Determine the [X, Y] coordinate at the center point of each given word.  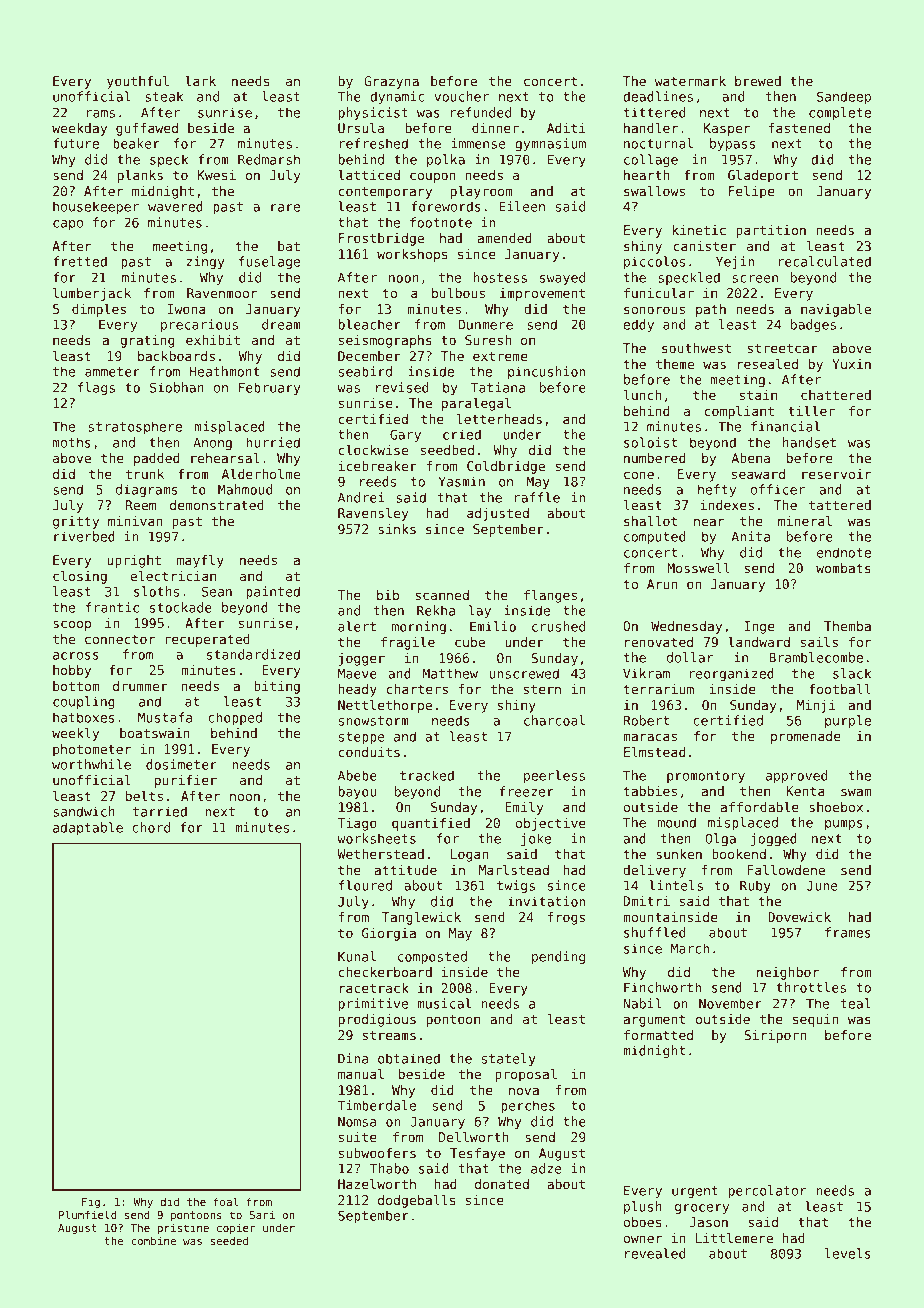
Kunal [357, 956]
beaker [136, 143]
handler [651, 128]
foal [226, 1201]
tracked [427, 775]
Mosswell [698, 568]
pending [558, 957]
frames [848, 932]
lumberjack [92, 294]
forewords [446, 206]
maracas [650, 737]
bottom [76, 686]
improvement [542, 294]
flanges [550, 596]
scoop [72, 625]
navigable [836, 310]
